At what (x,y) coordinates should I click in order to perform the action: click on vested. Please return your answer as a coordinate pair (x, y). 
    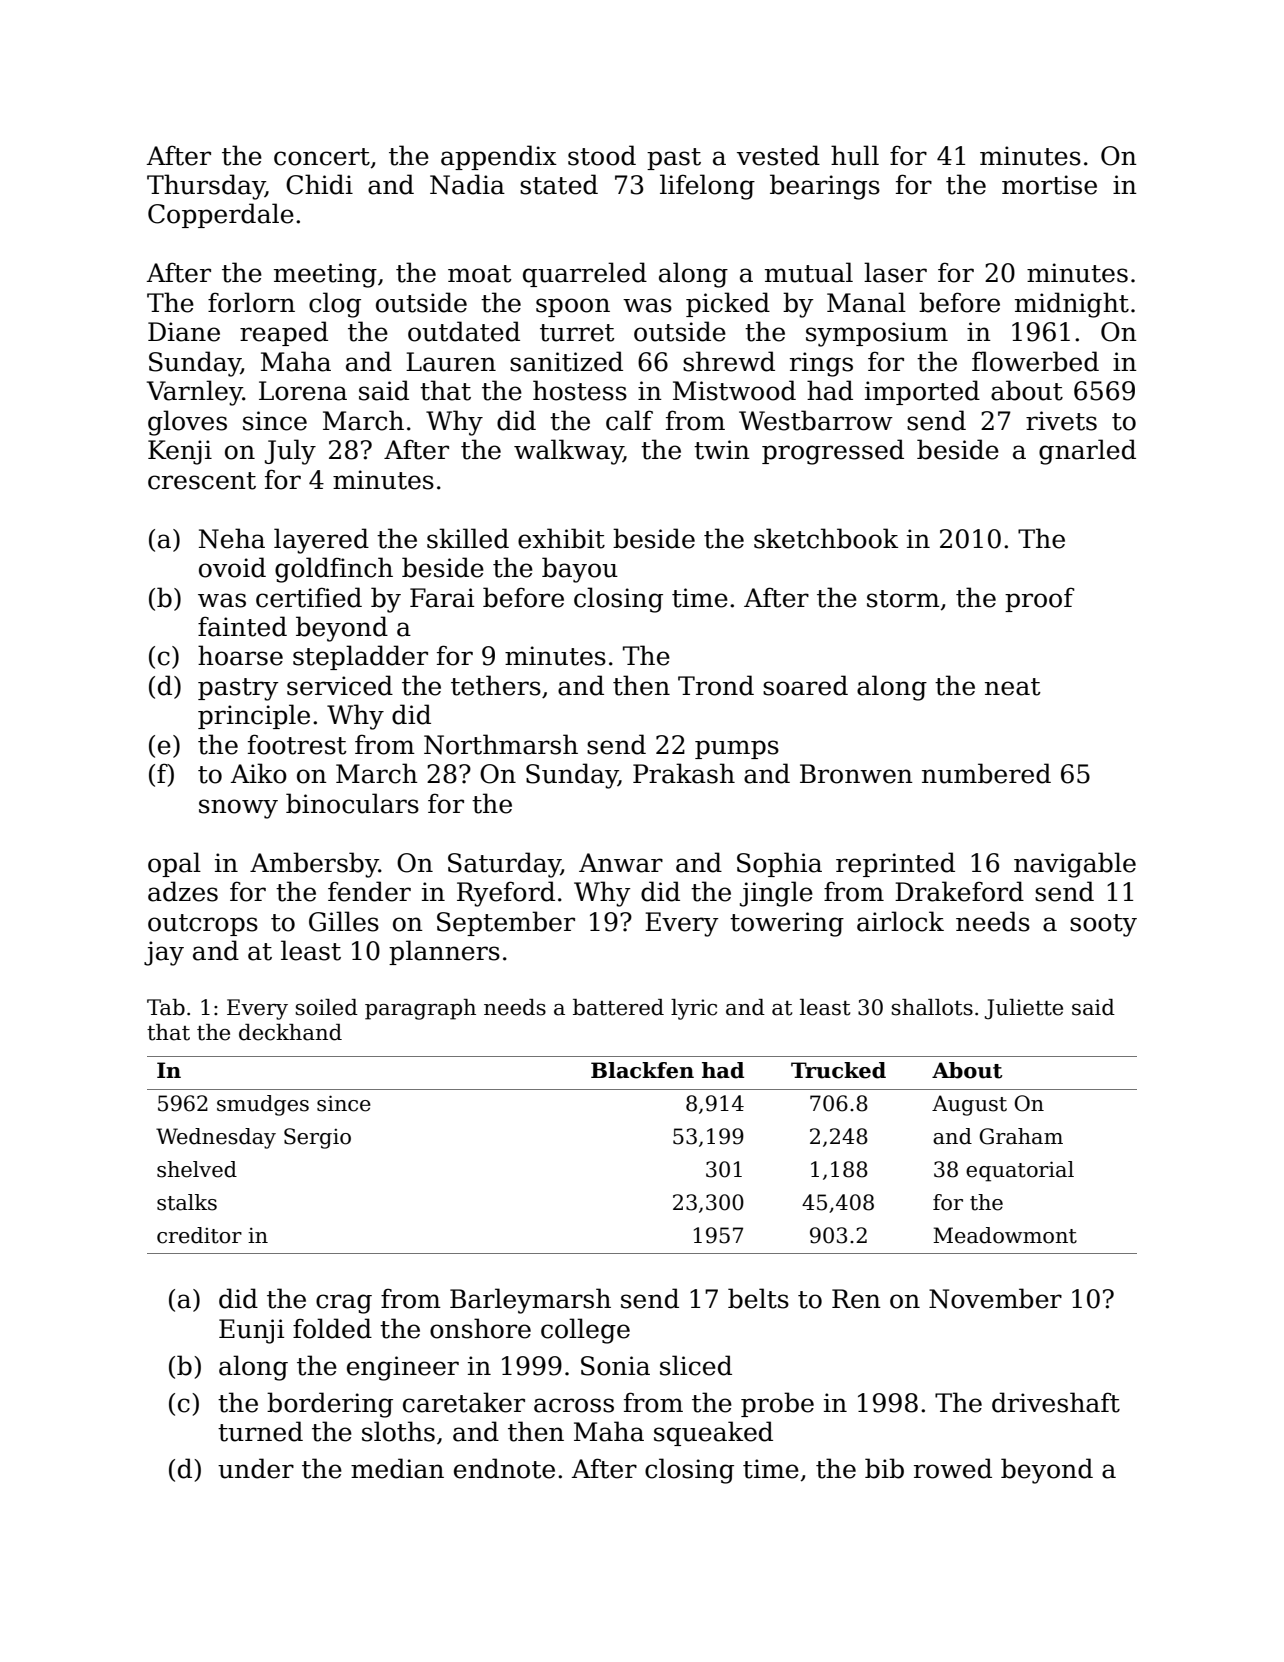
    Looking at the image, I should click on (778, 155).
